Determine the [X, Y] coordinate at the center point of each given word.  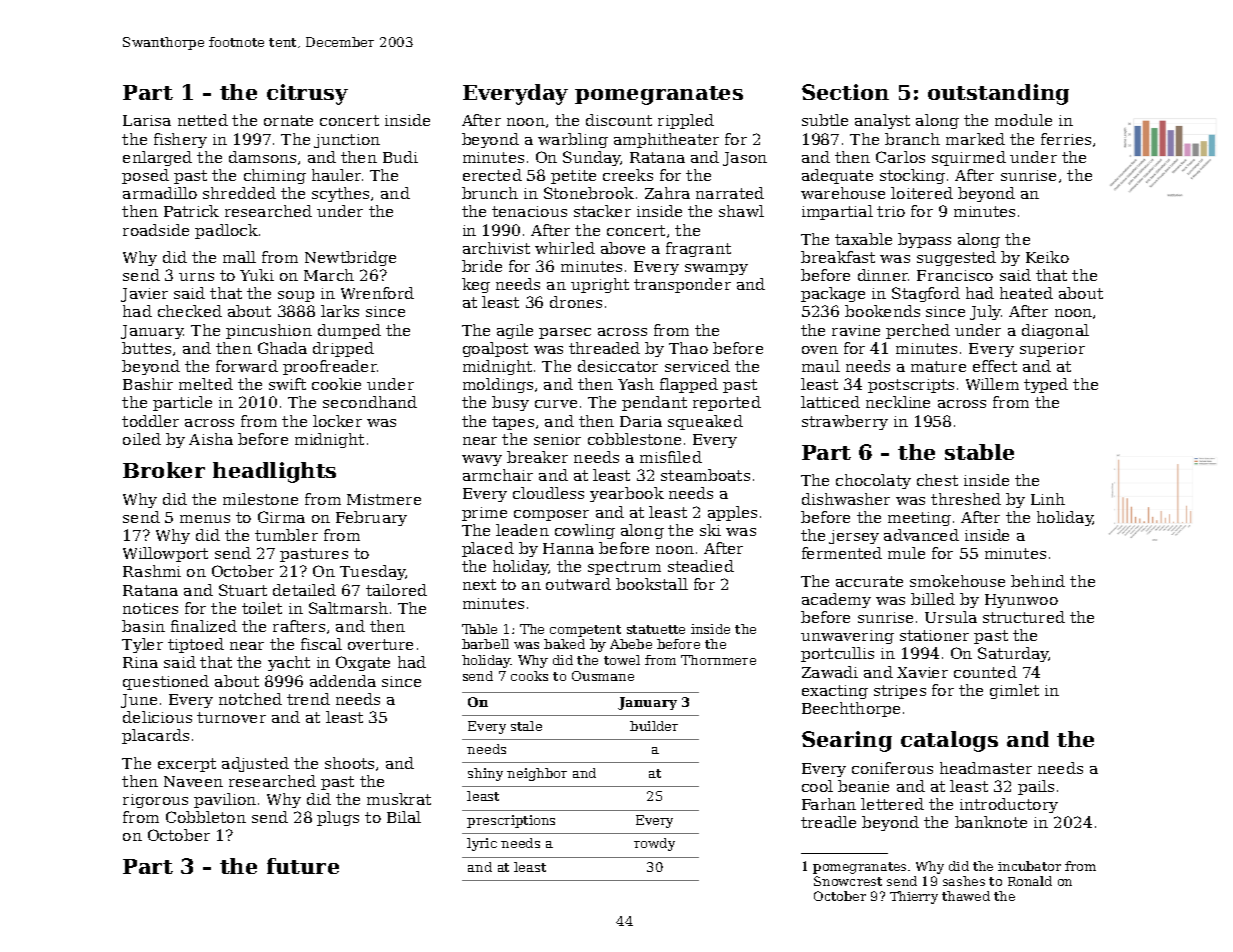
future [303, 866]
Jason [745, 159]
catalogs [949, 741]
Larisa [147, 120]
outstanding [998, 94]
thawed [966, 896]
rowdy [654, 844]
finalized [204, 626]
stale [526, 726]
